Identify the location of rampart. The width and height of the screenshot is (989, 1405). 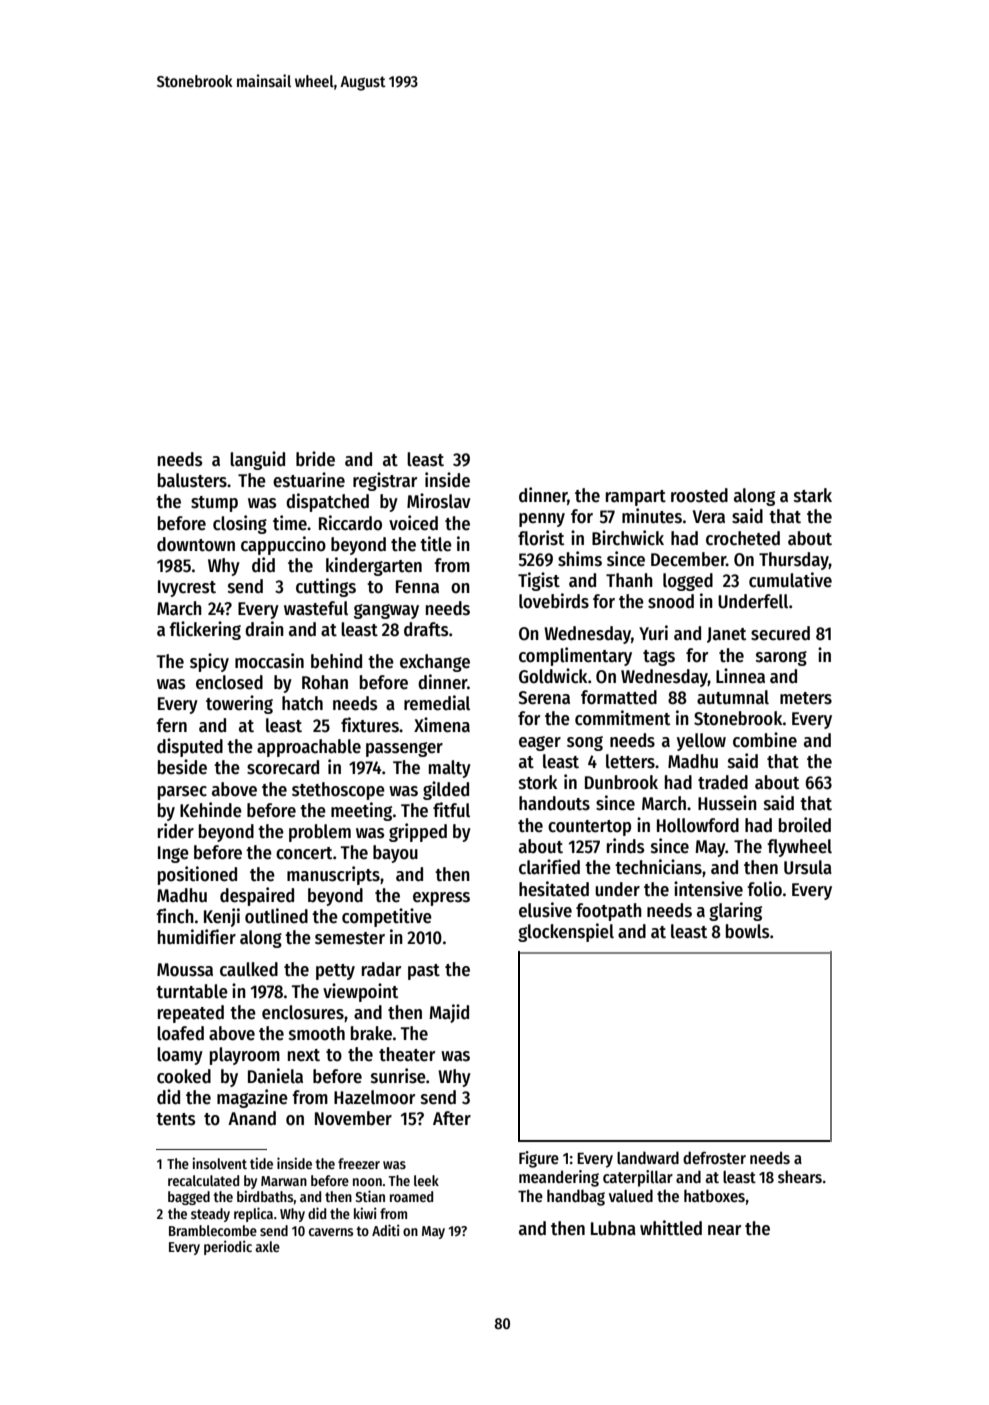
(636, 498).
